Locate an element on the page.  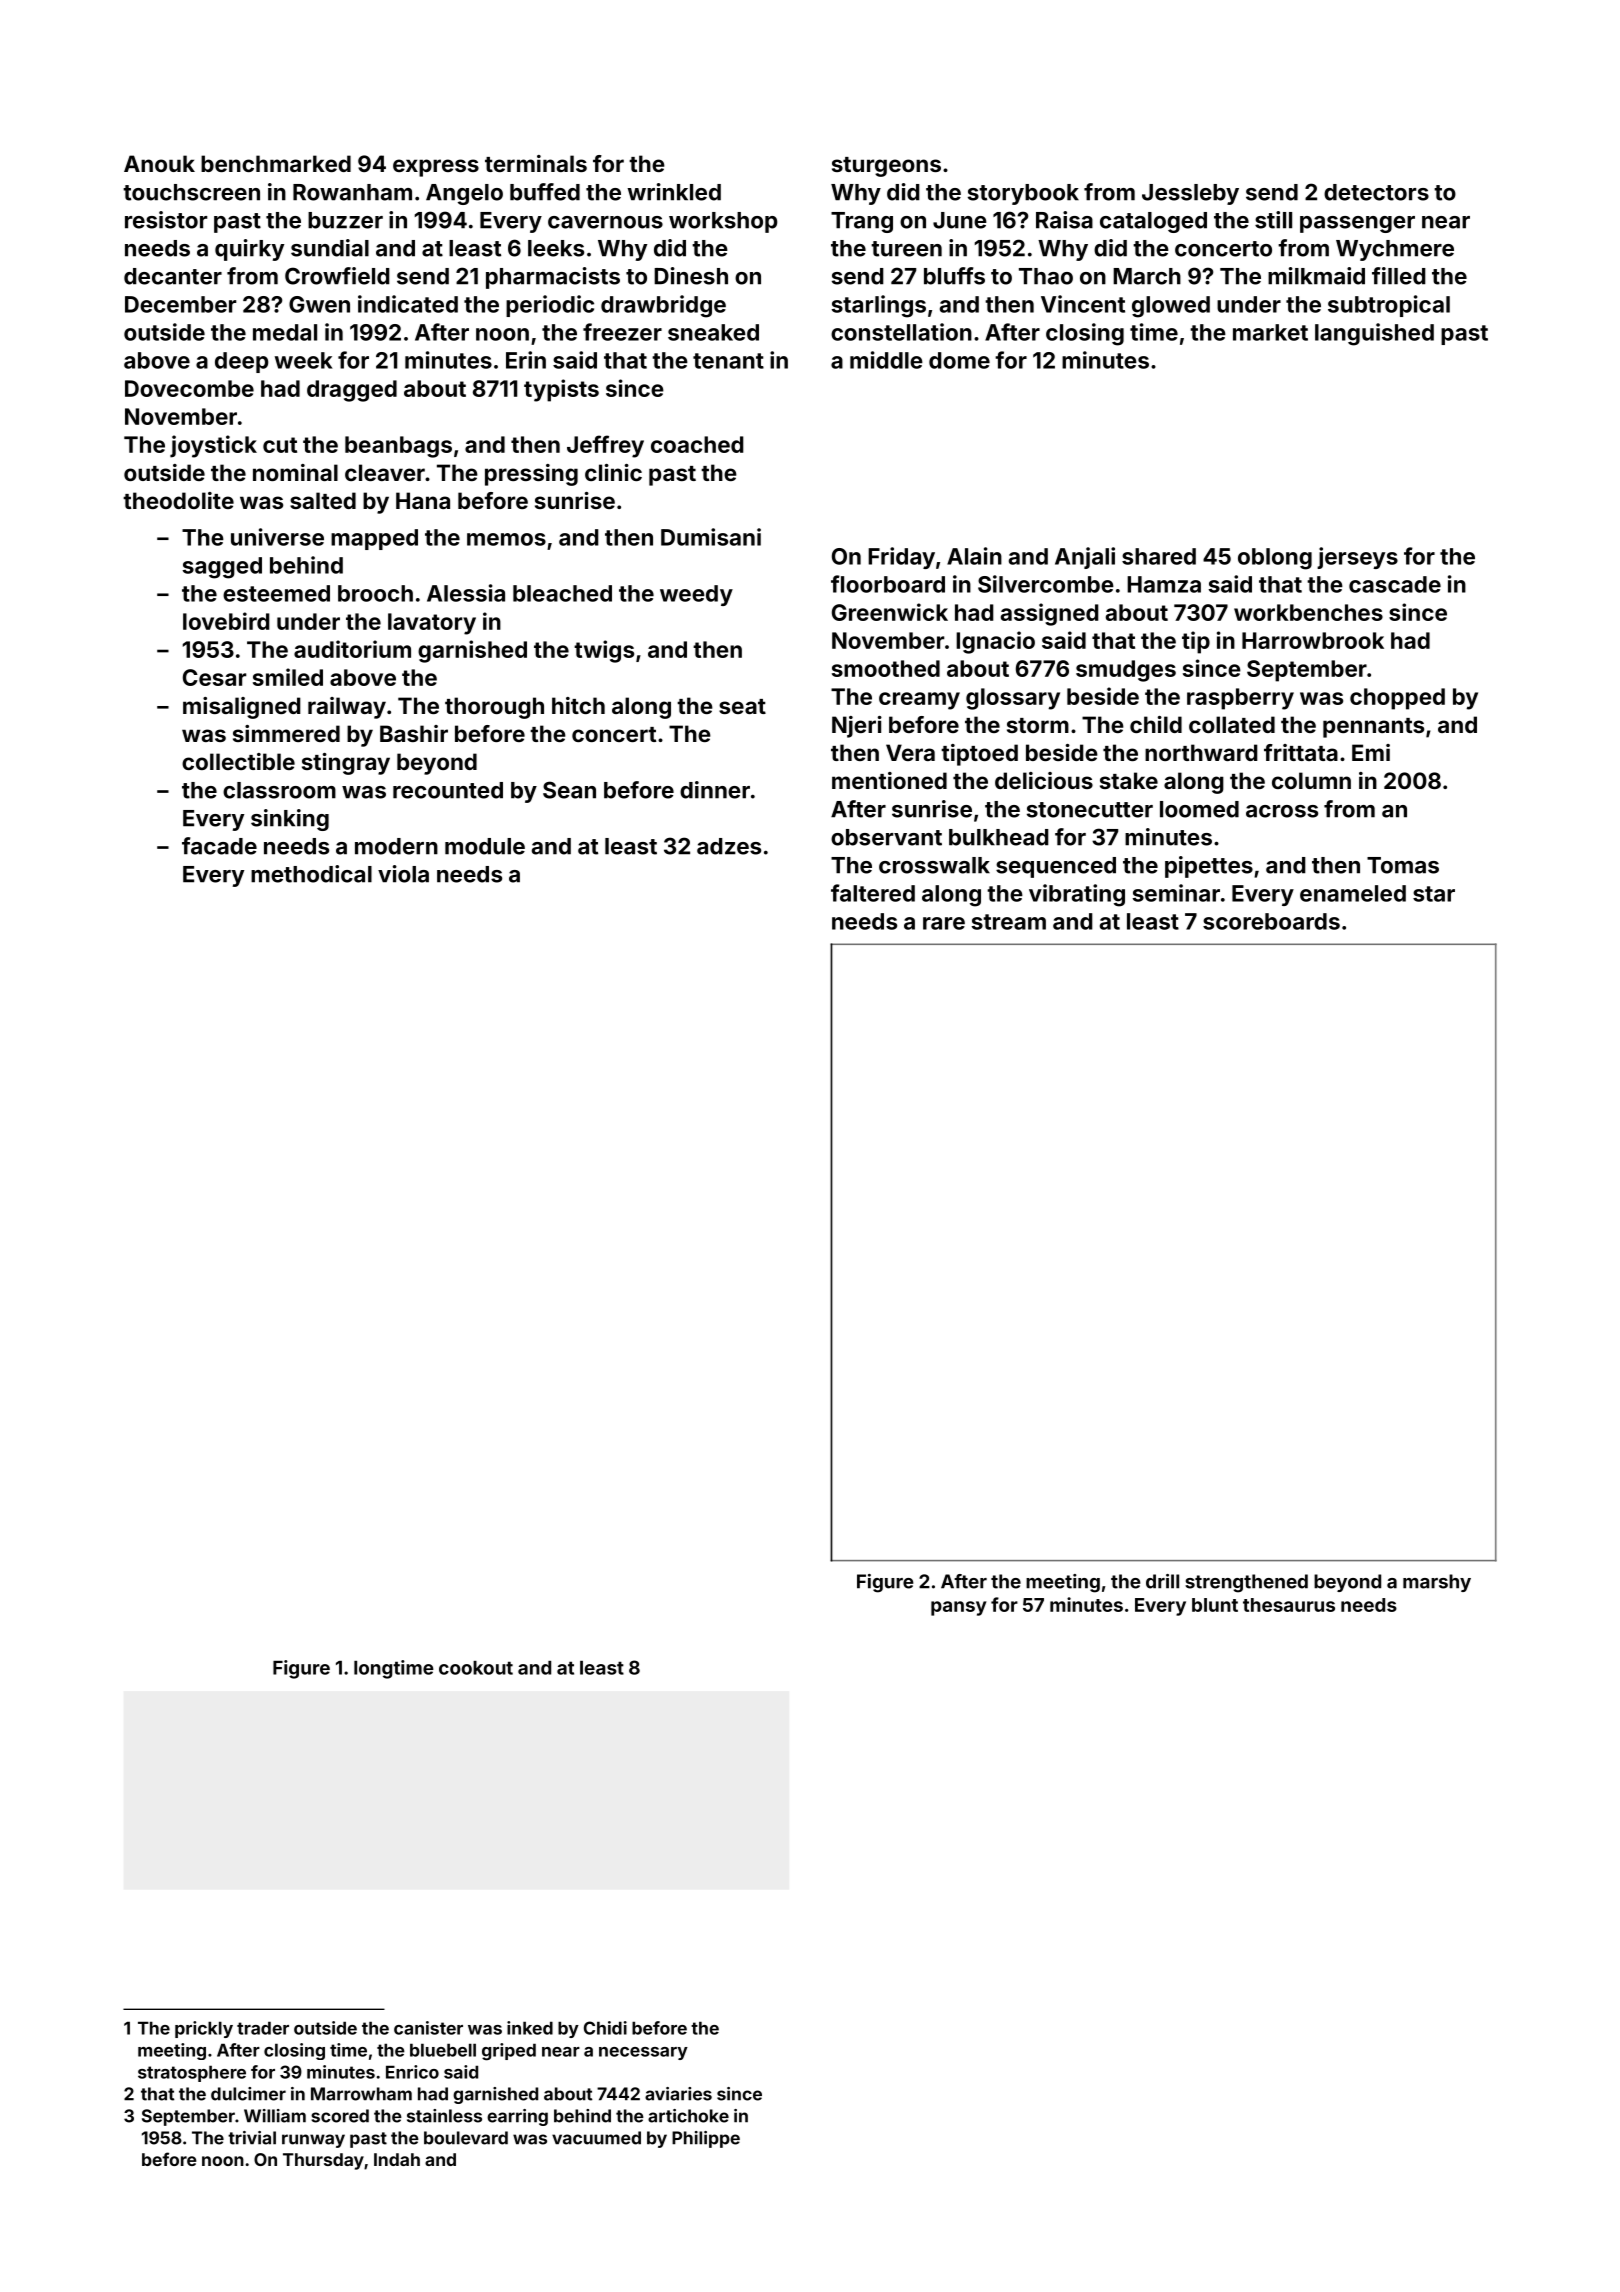
inked is located at coordinates (530, 2028).
